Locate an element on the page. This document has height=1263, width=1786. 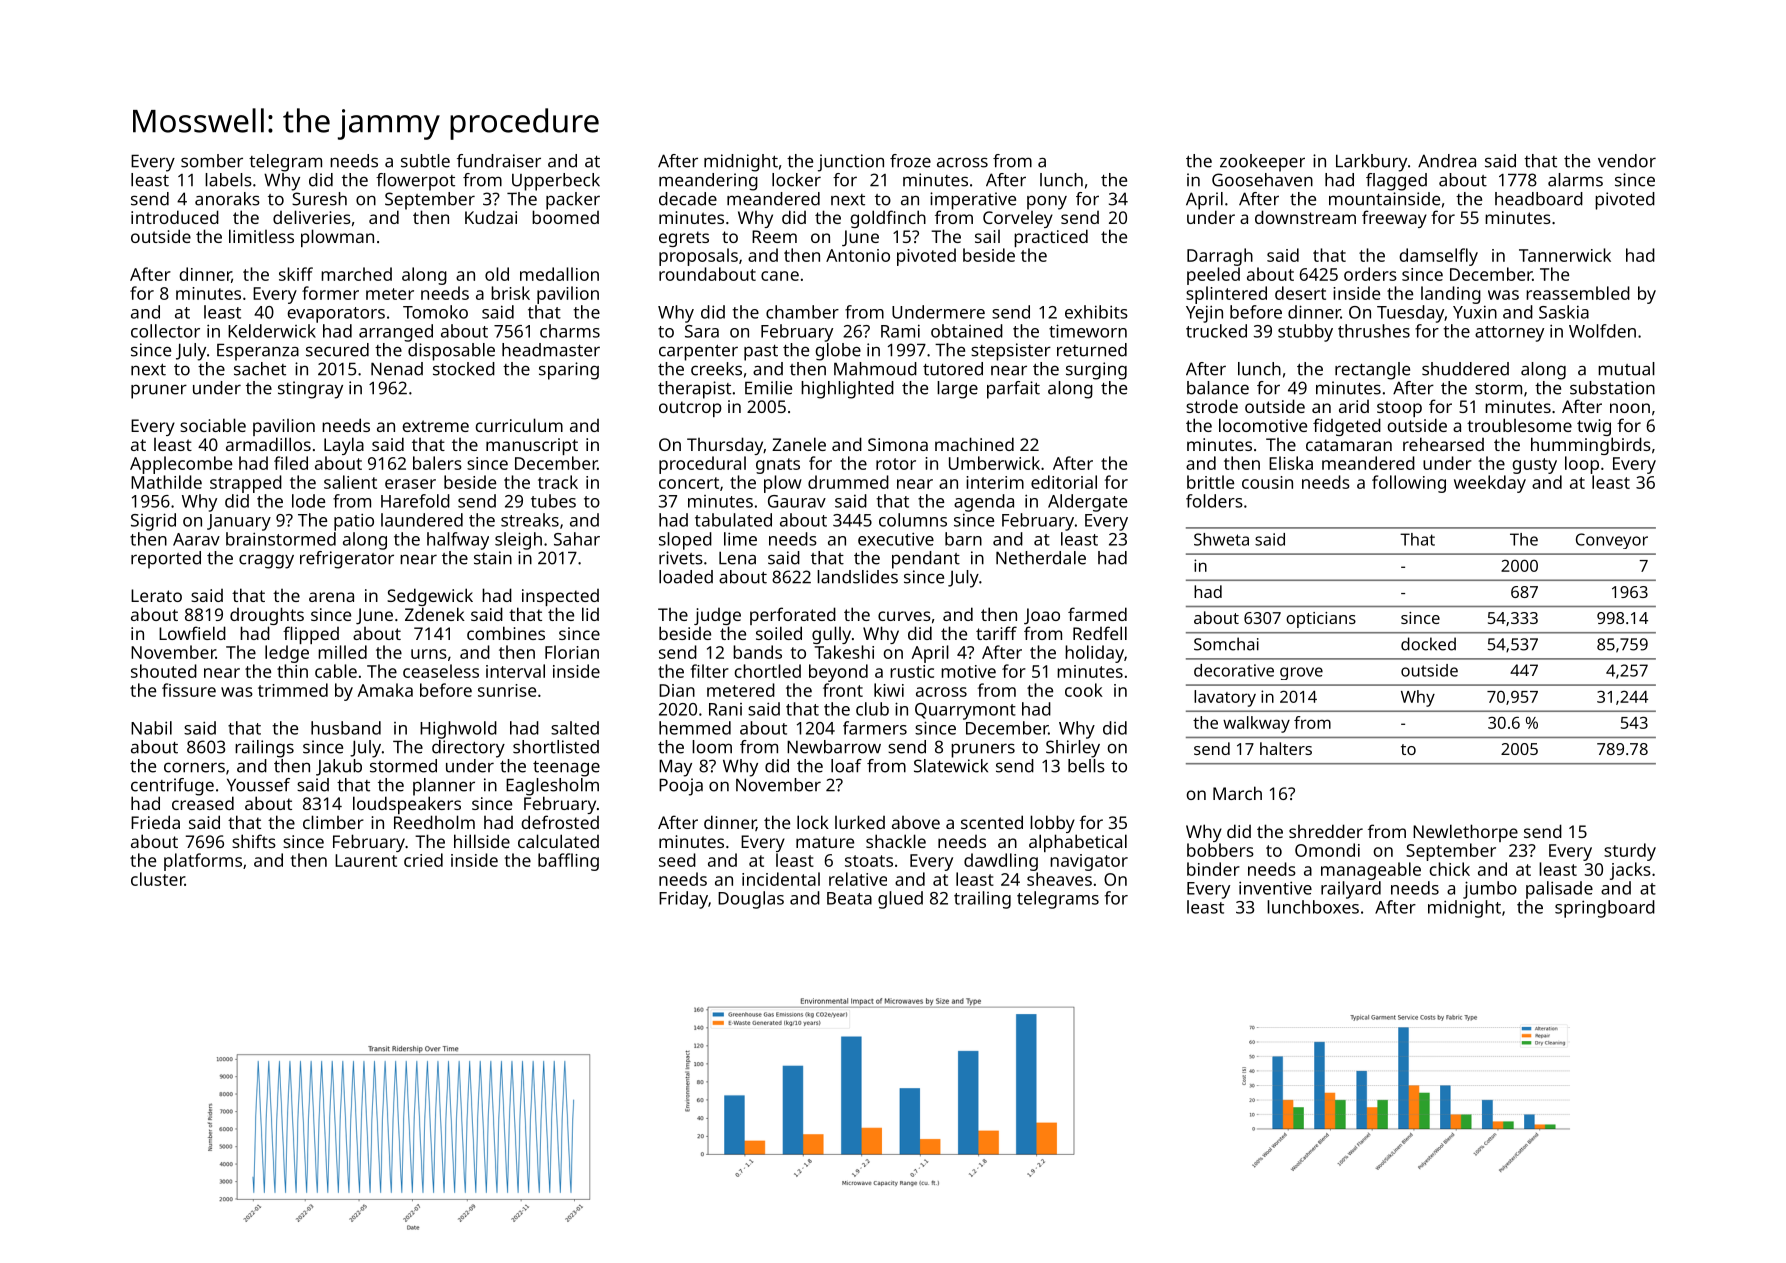
climber is located at coordinates (333, 822).
